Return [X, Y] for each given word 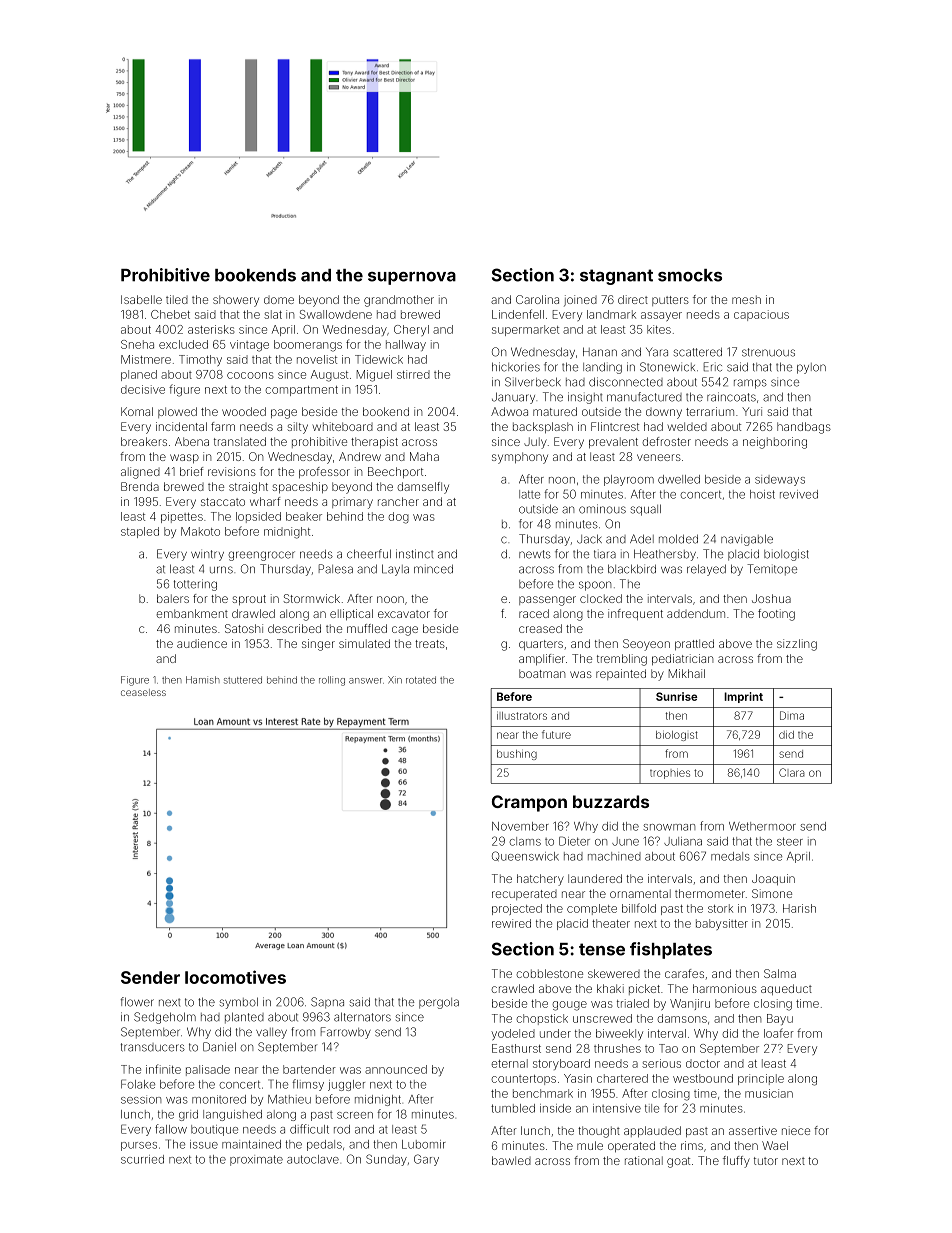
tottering [195, 585]
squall [646, 510]
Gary [426, 1160]
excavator [404, 614]
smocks [690, 275]
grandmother [399, 301]
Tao [668, 1048]
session [141, 1099]
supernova [412, 278]
